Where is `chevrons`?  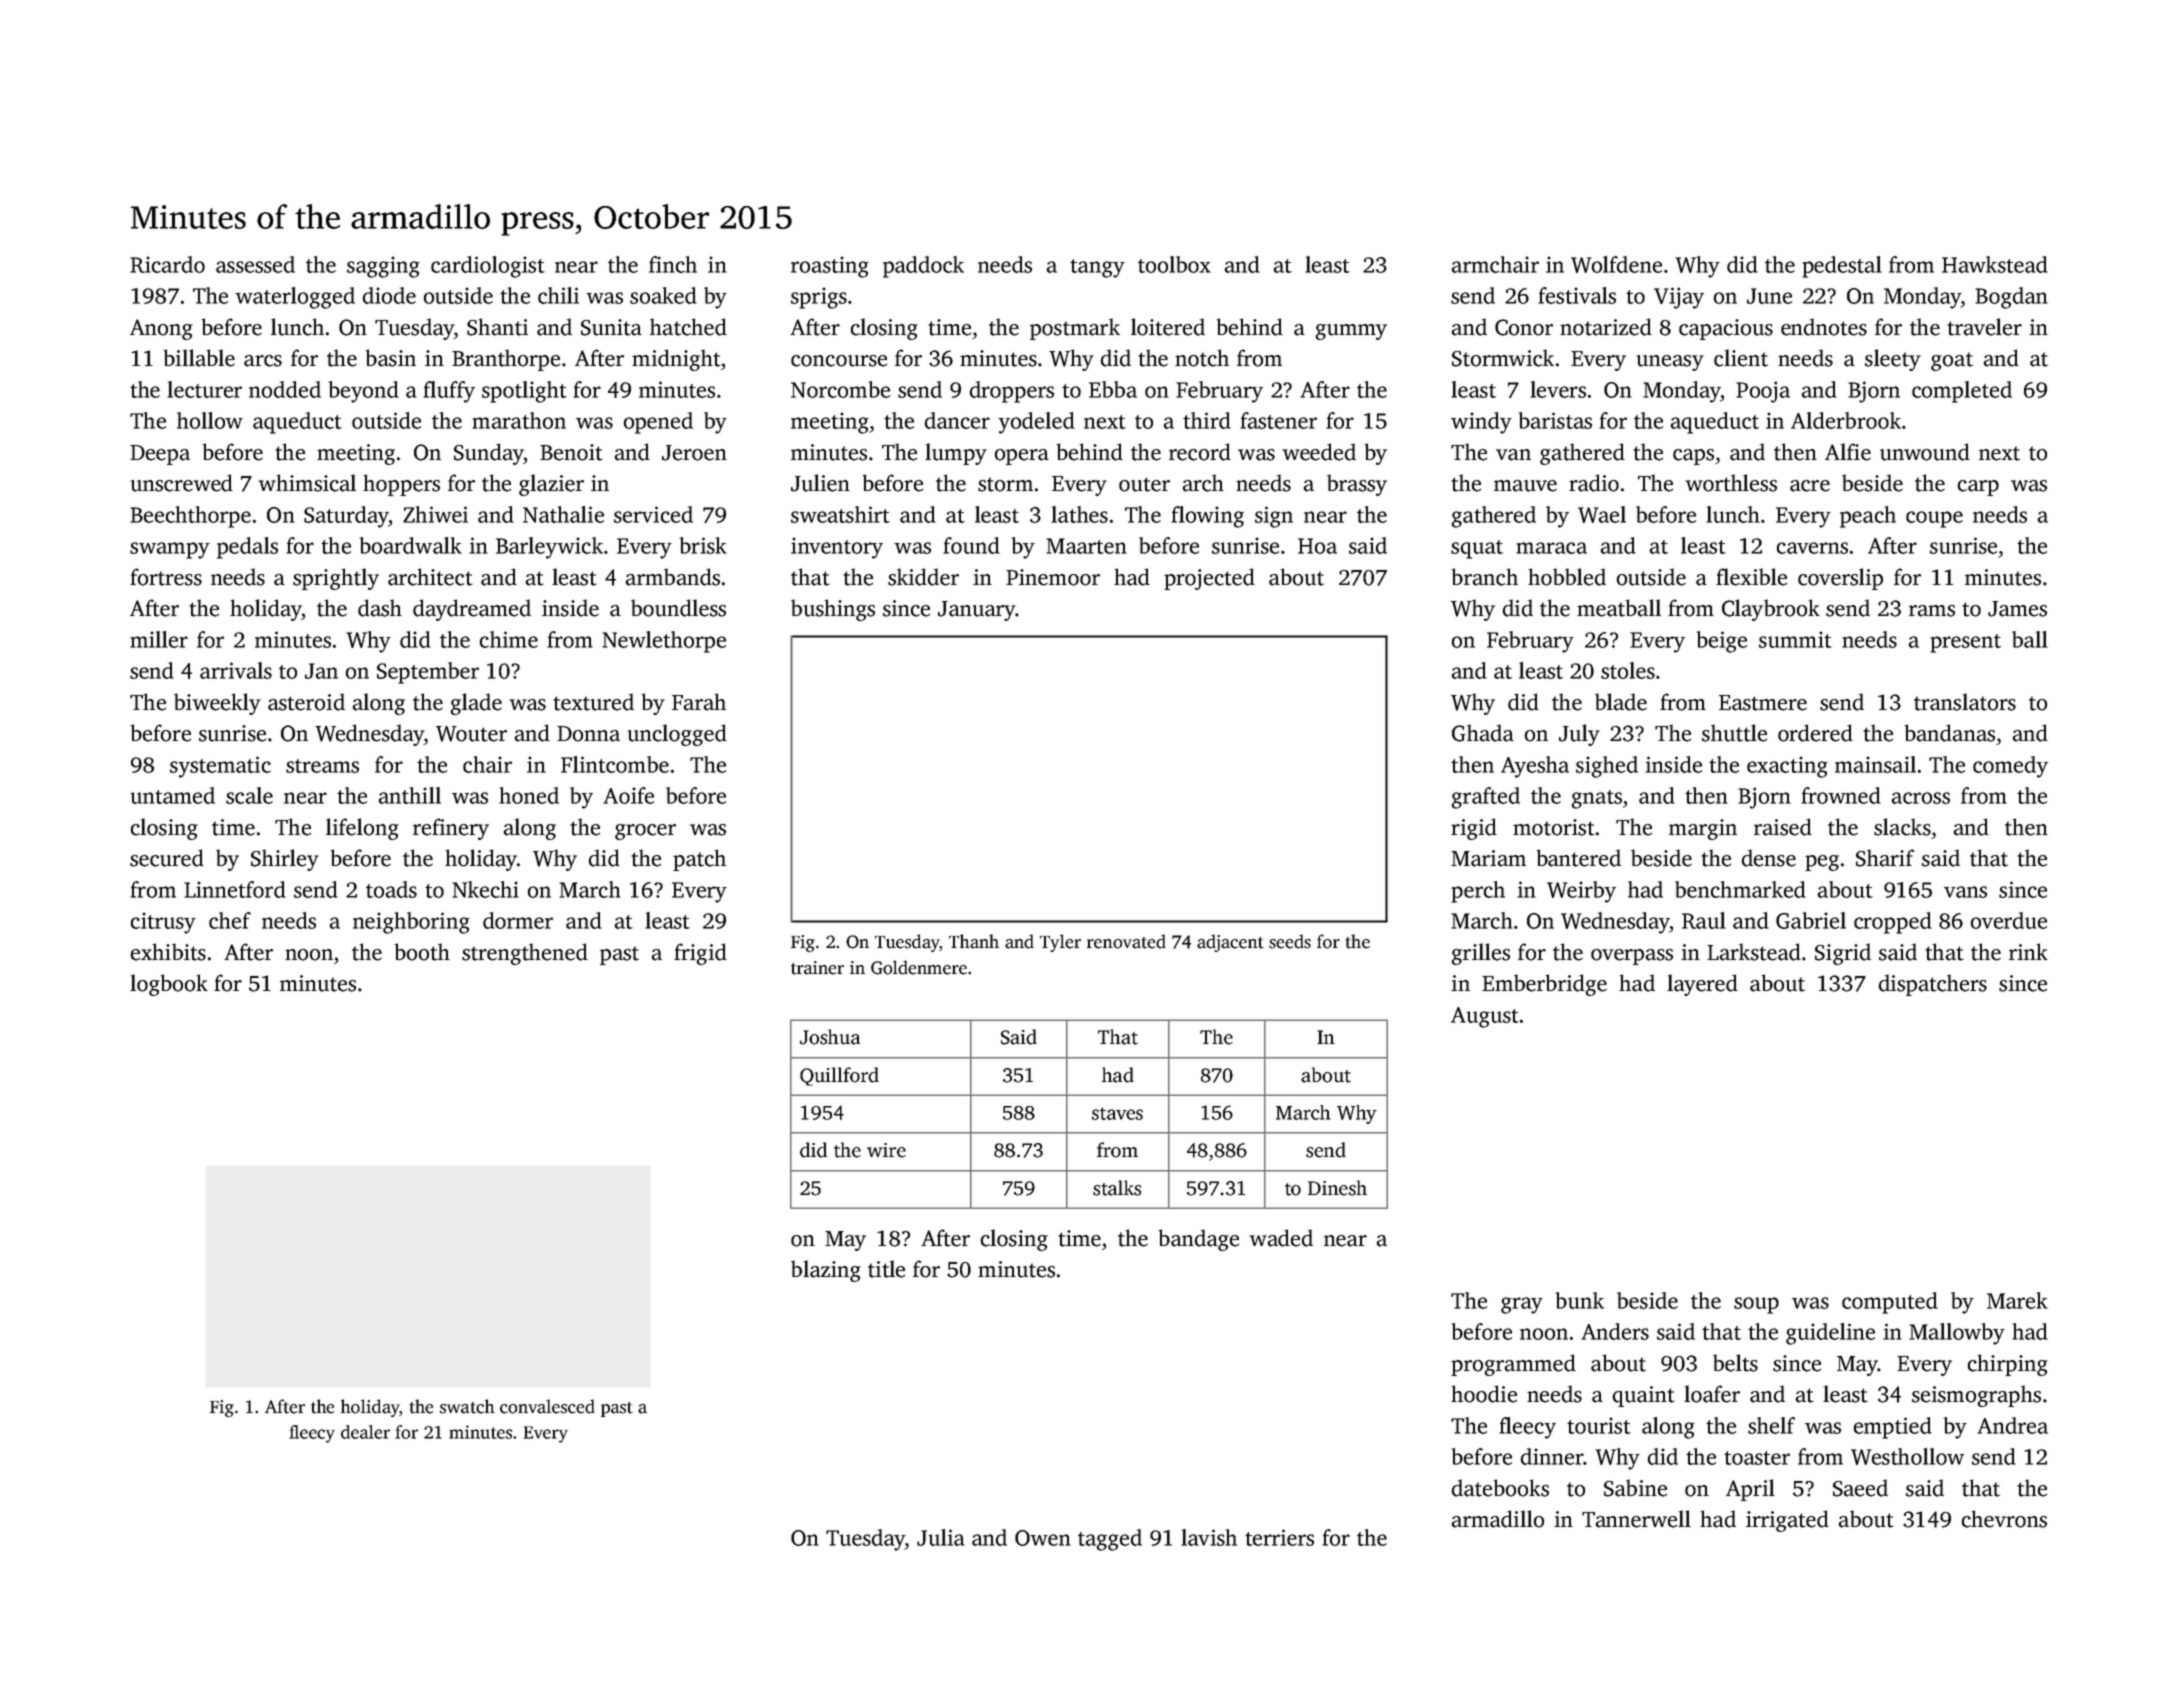
chevrons is located at coordinates (2004, 1519).
